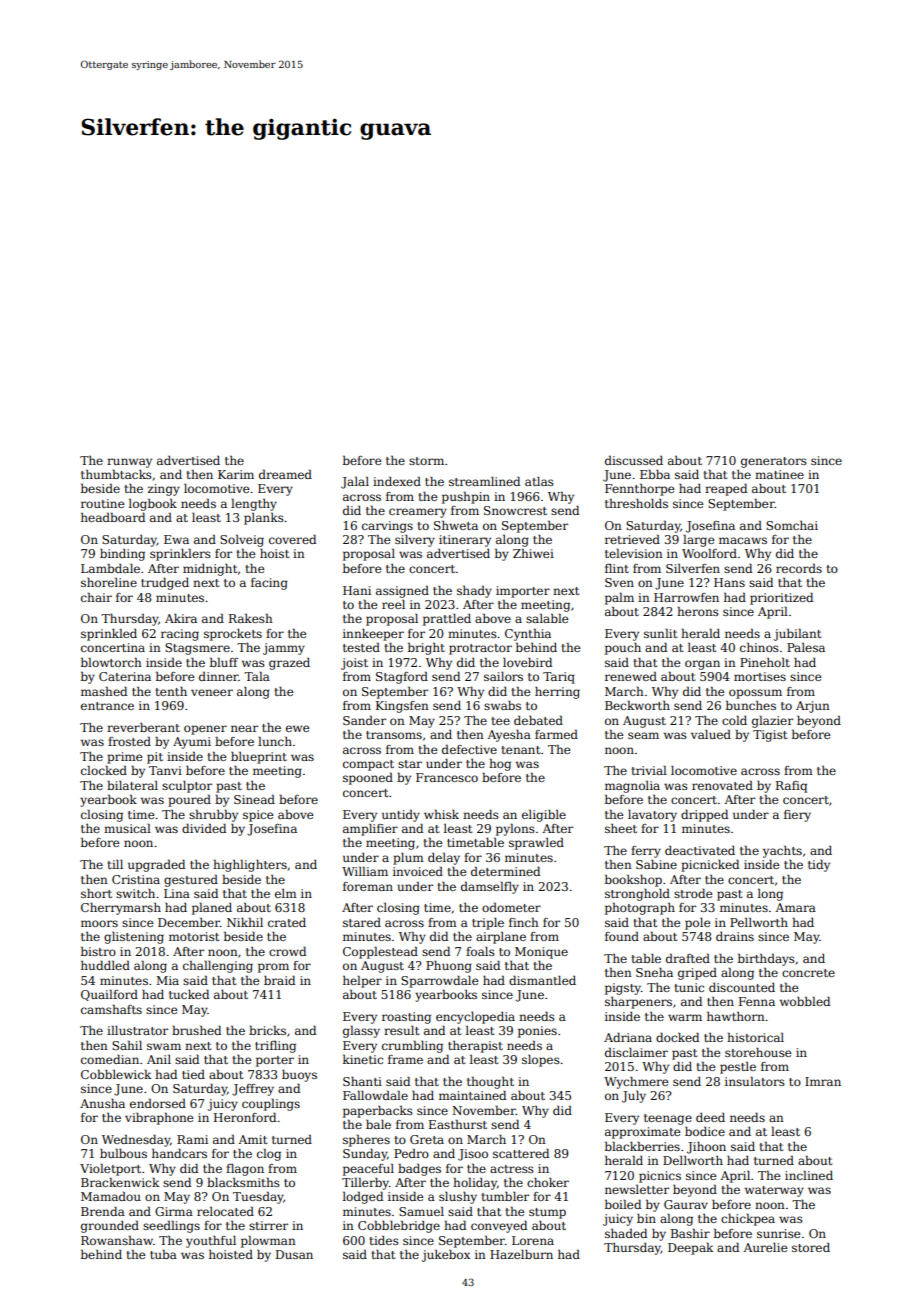  I want to click on Somchai, so click(792, 525).
